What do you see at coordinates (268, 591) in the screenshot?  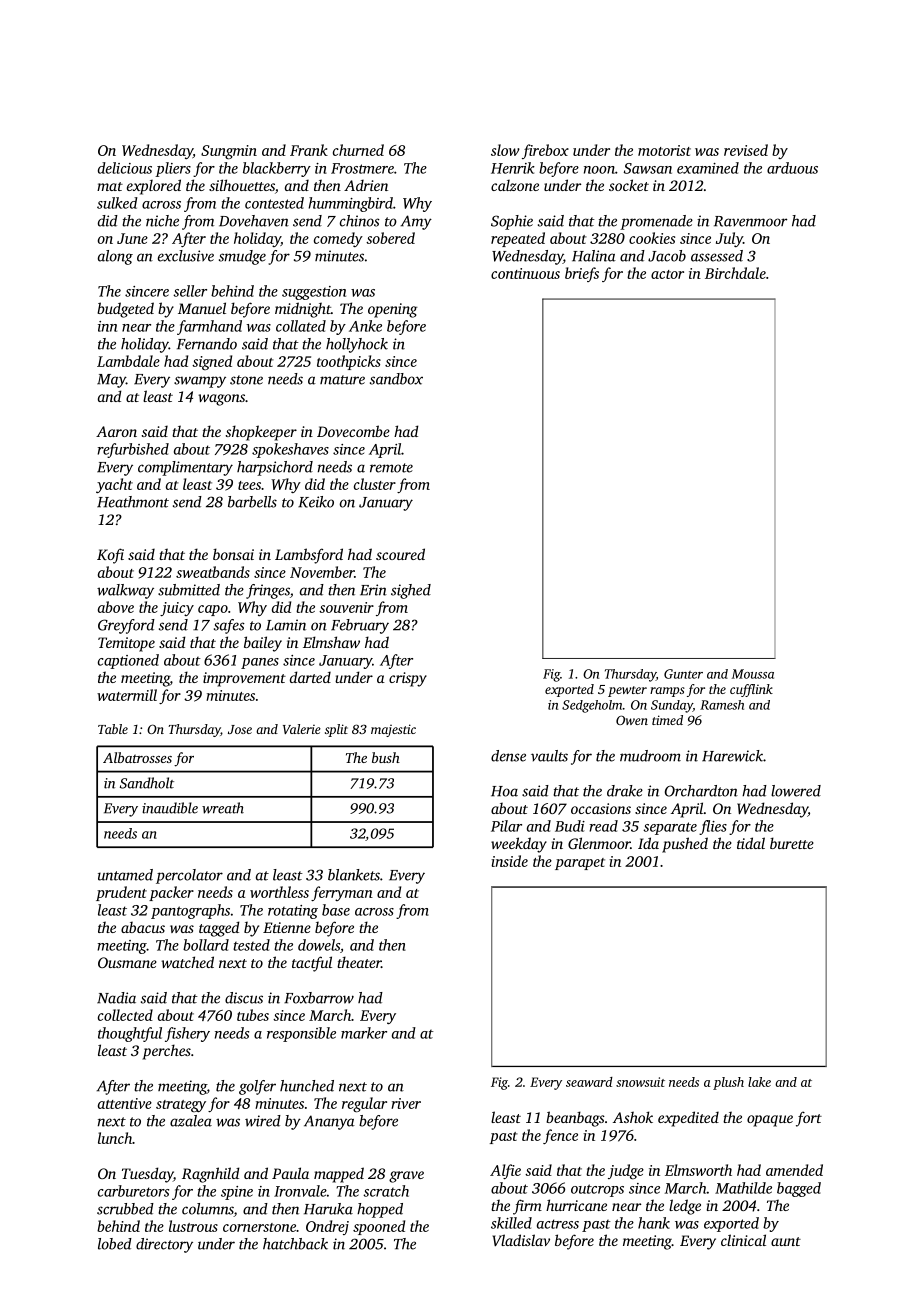 I see `fringes` at bounding box center [268, 591].
